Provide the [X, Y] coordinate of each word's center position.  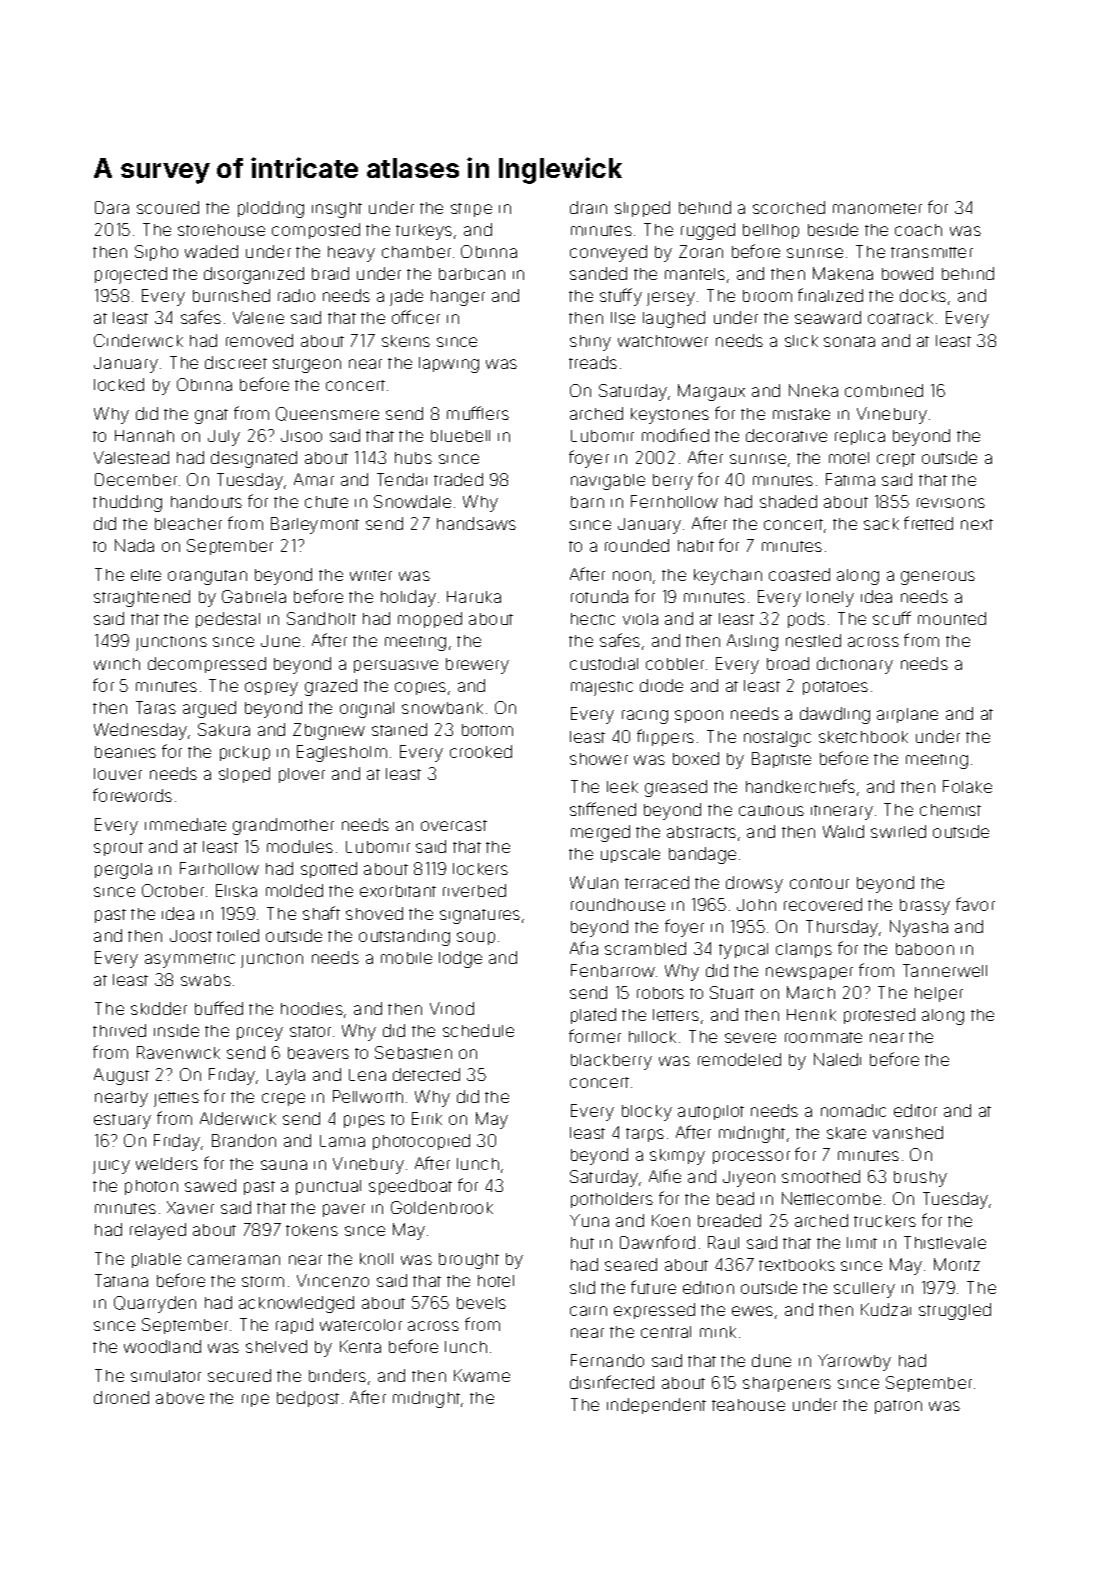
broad [788, 663]
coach [918, 230]
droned [121, 1397]
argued [209, 709]
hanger [458, 298]
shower [599, 759]
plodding [271, 209]
